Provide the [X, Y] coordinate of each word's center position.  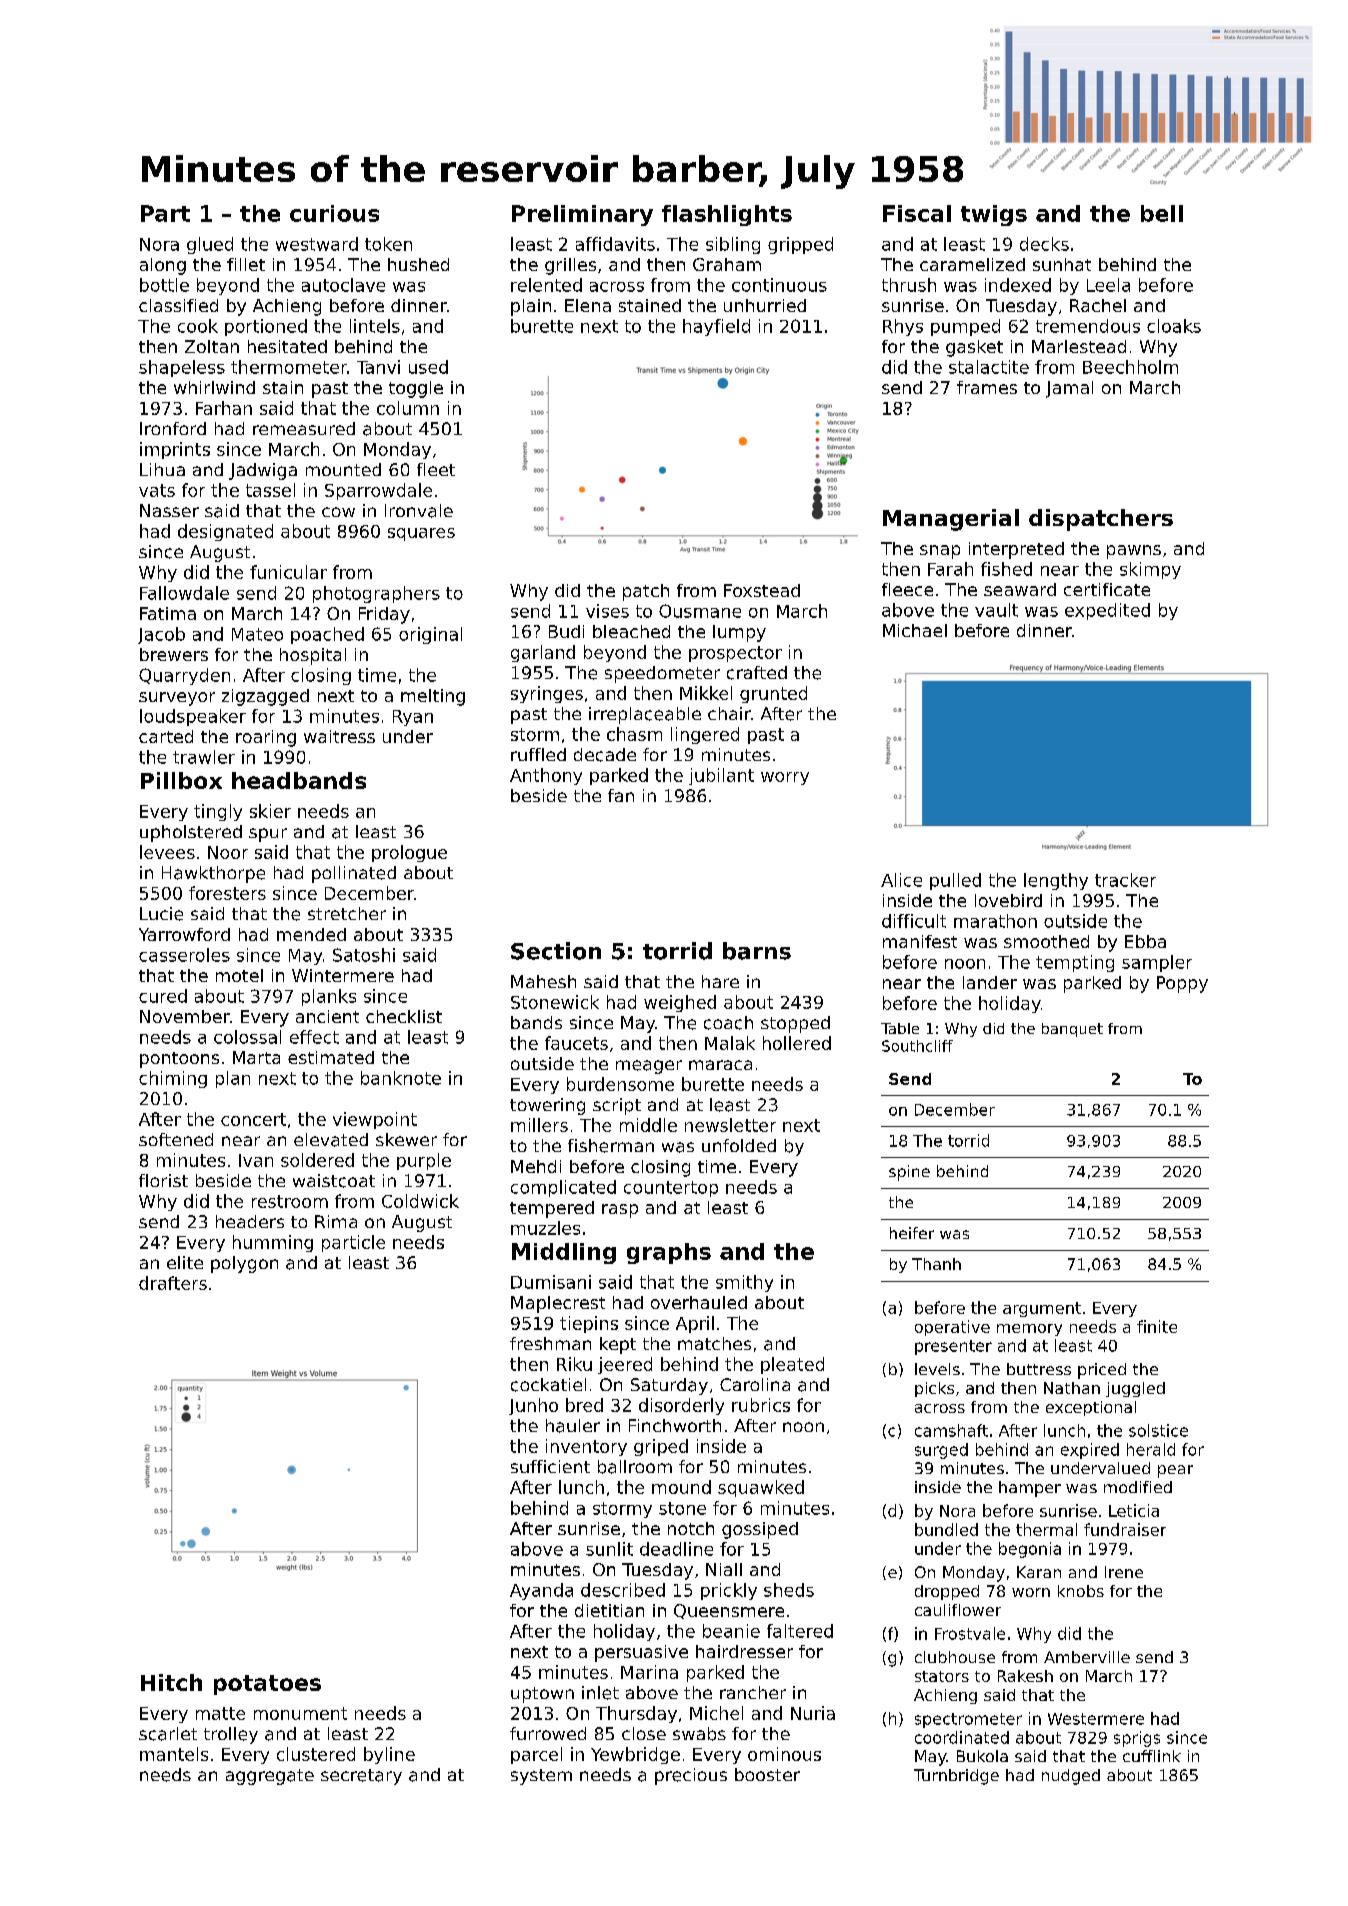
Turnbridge [956, 1777]
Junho [533, 1406]
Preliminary [582, 215]
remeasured [304, 428]
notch [691, 1528]
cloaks [1174, 326]
